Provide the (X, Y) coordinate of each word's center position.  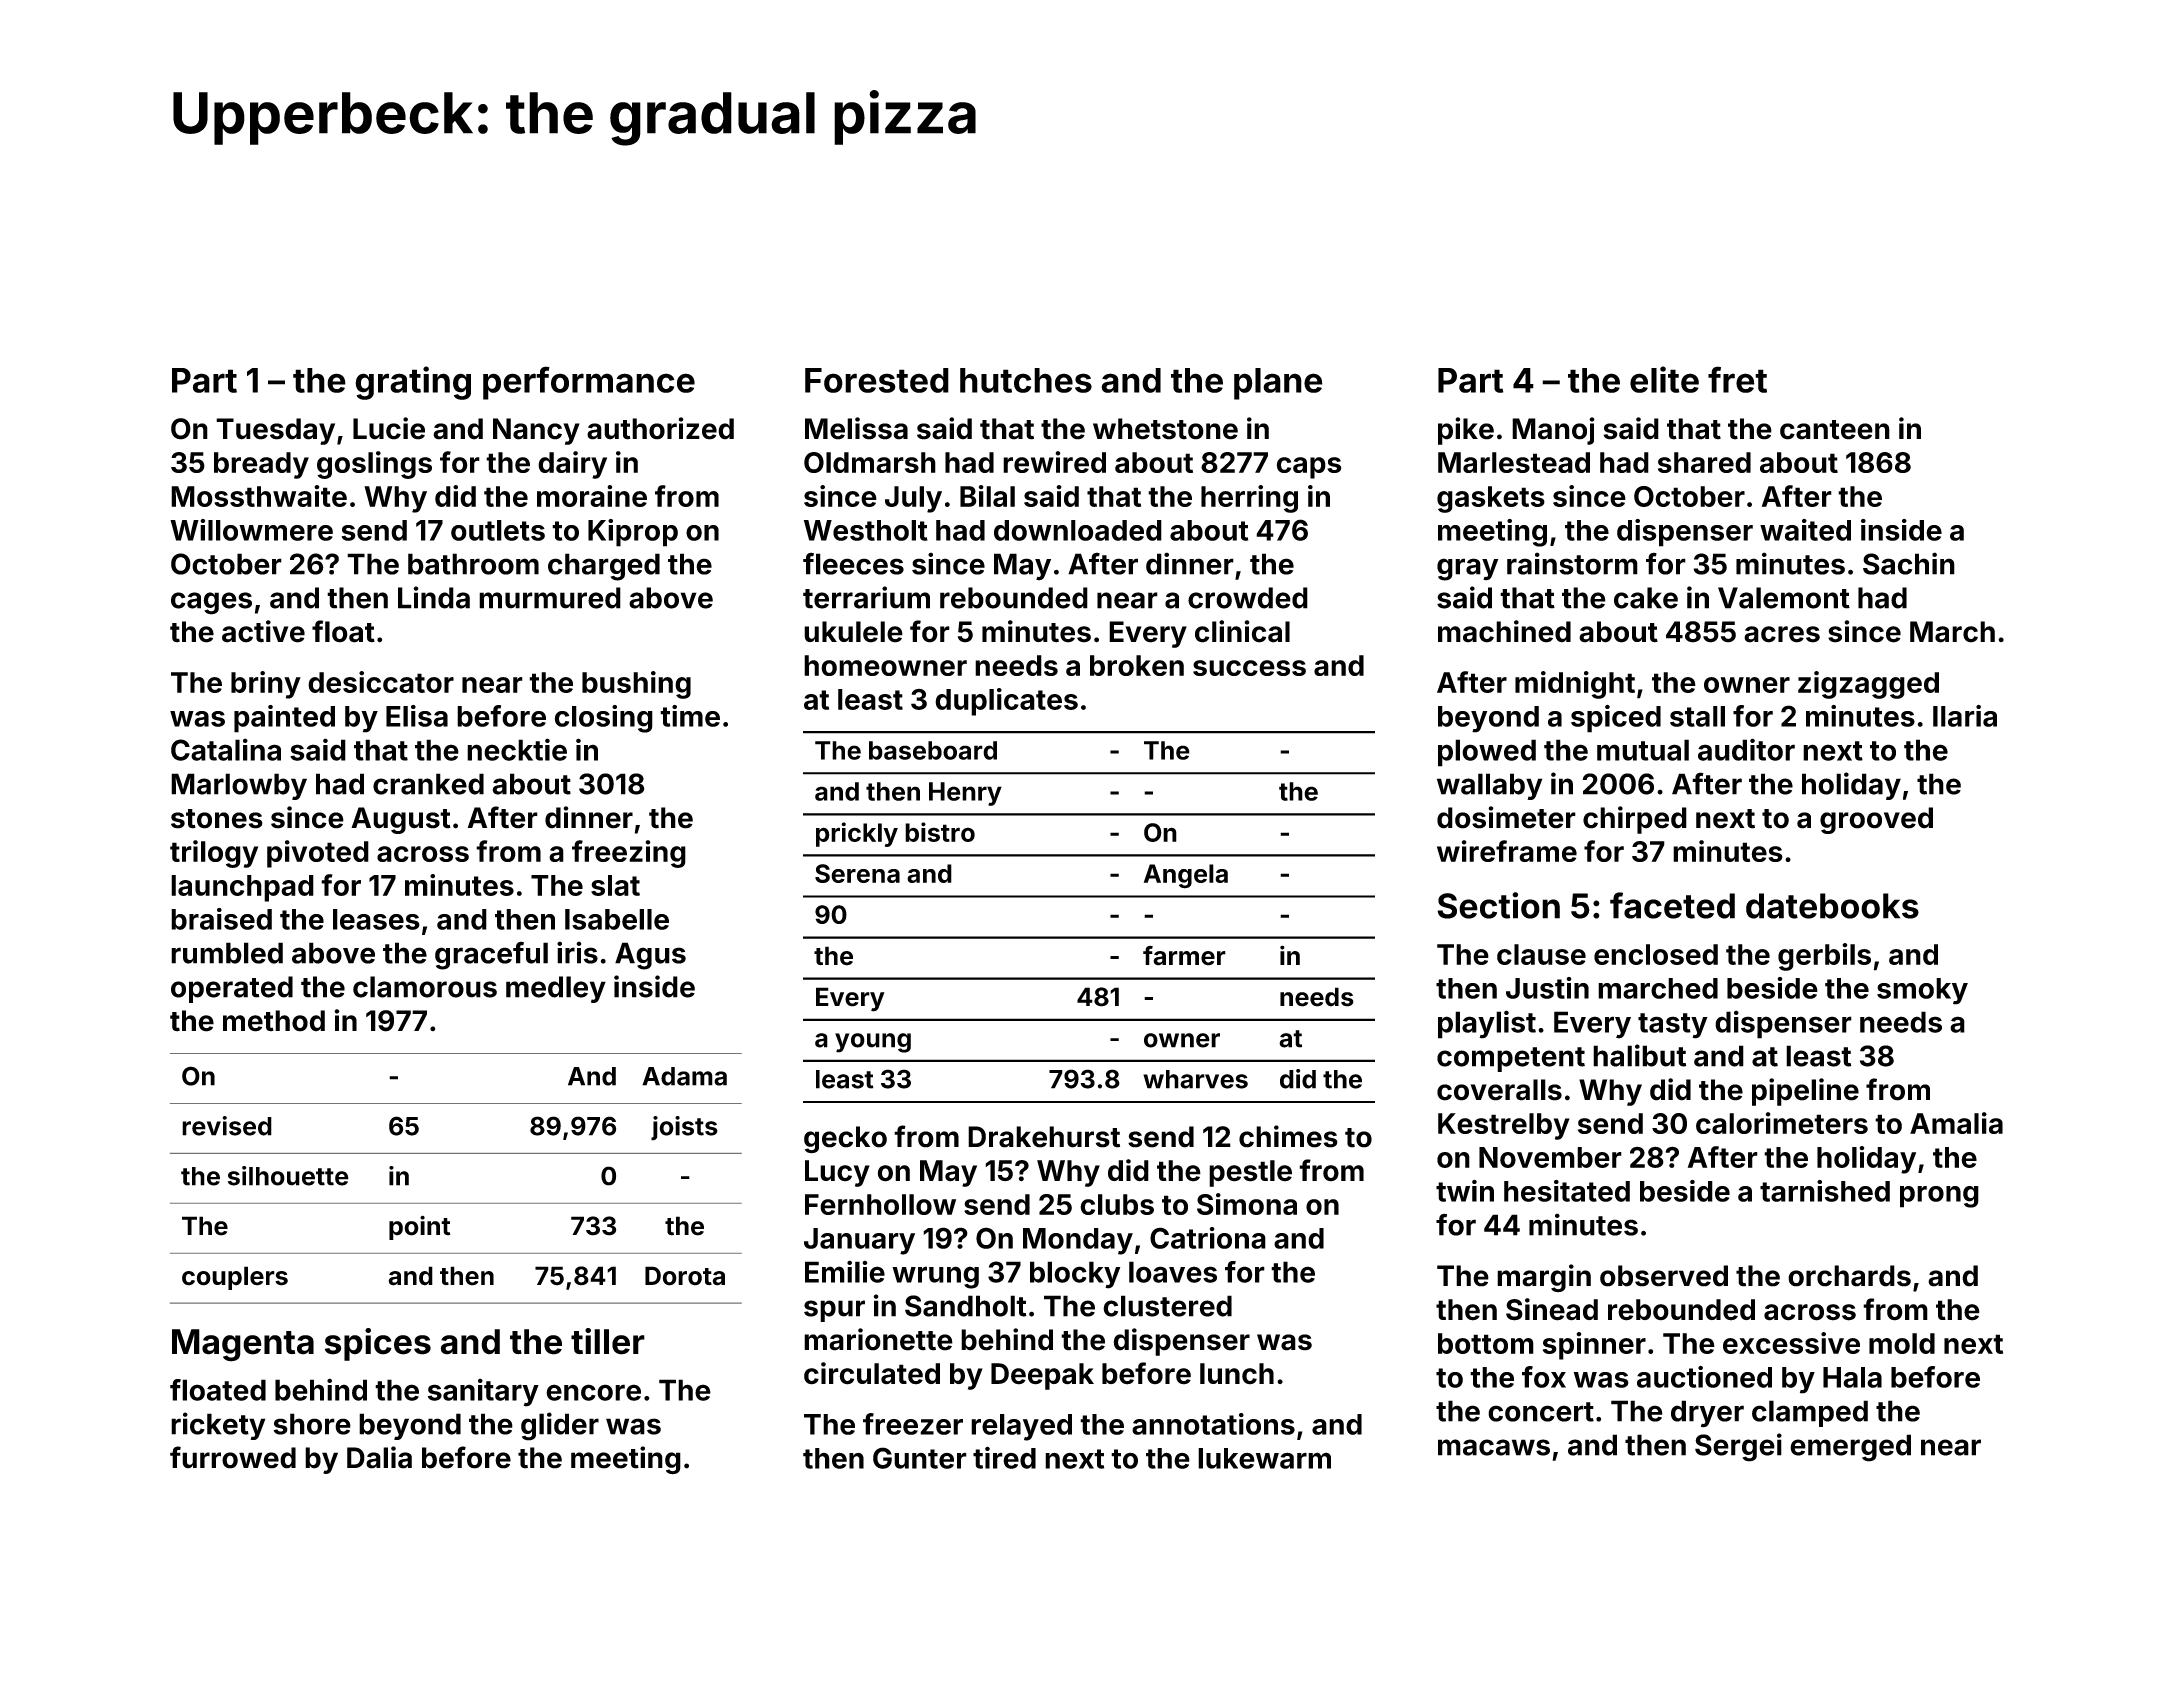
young (873, 1043)
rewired (1054, 462)
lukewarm (1264, 1458)
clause (1541, 954)
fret (1737, 379)
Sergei (1738, 1447)
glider (560, 1426)
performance (589, 383)
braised (221, 919)
